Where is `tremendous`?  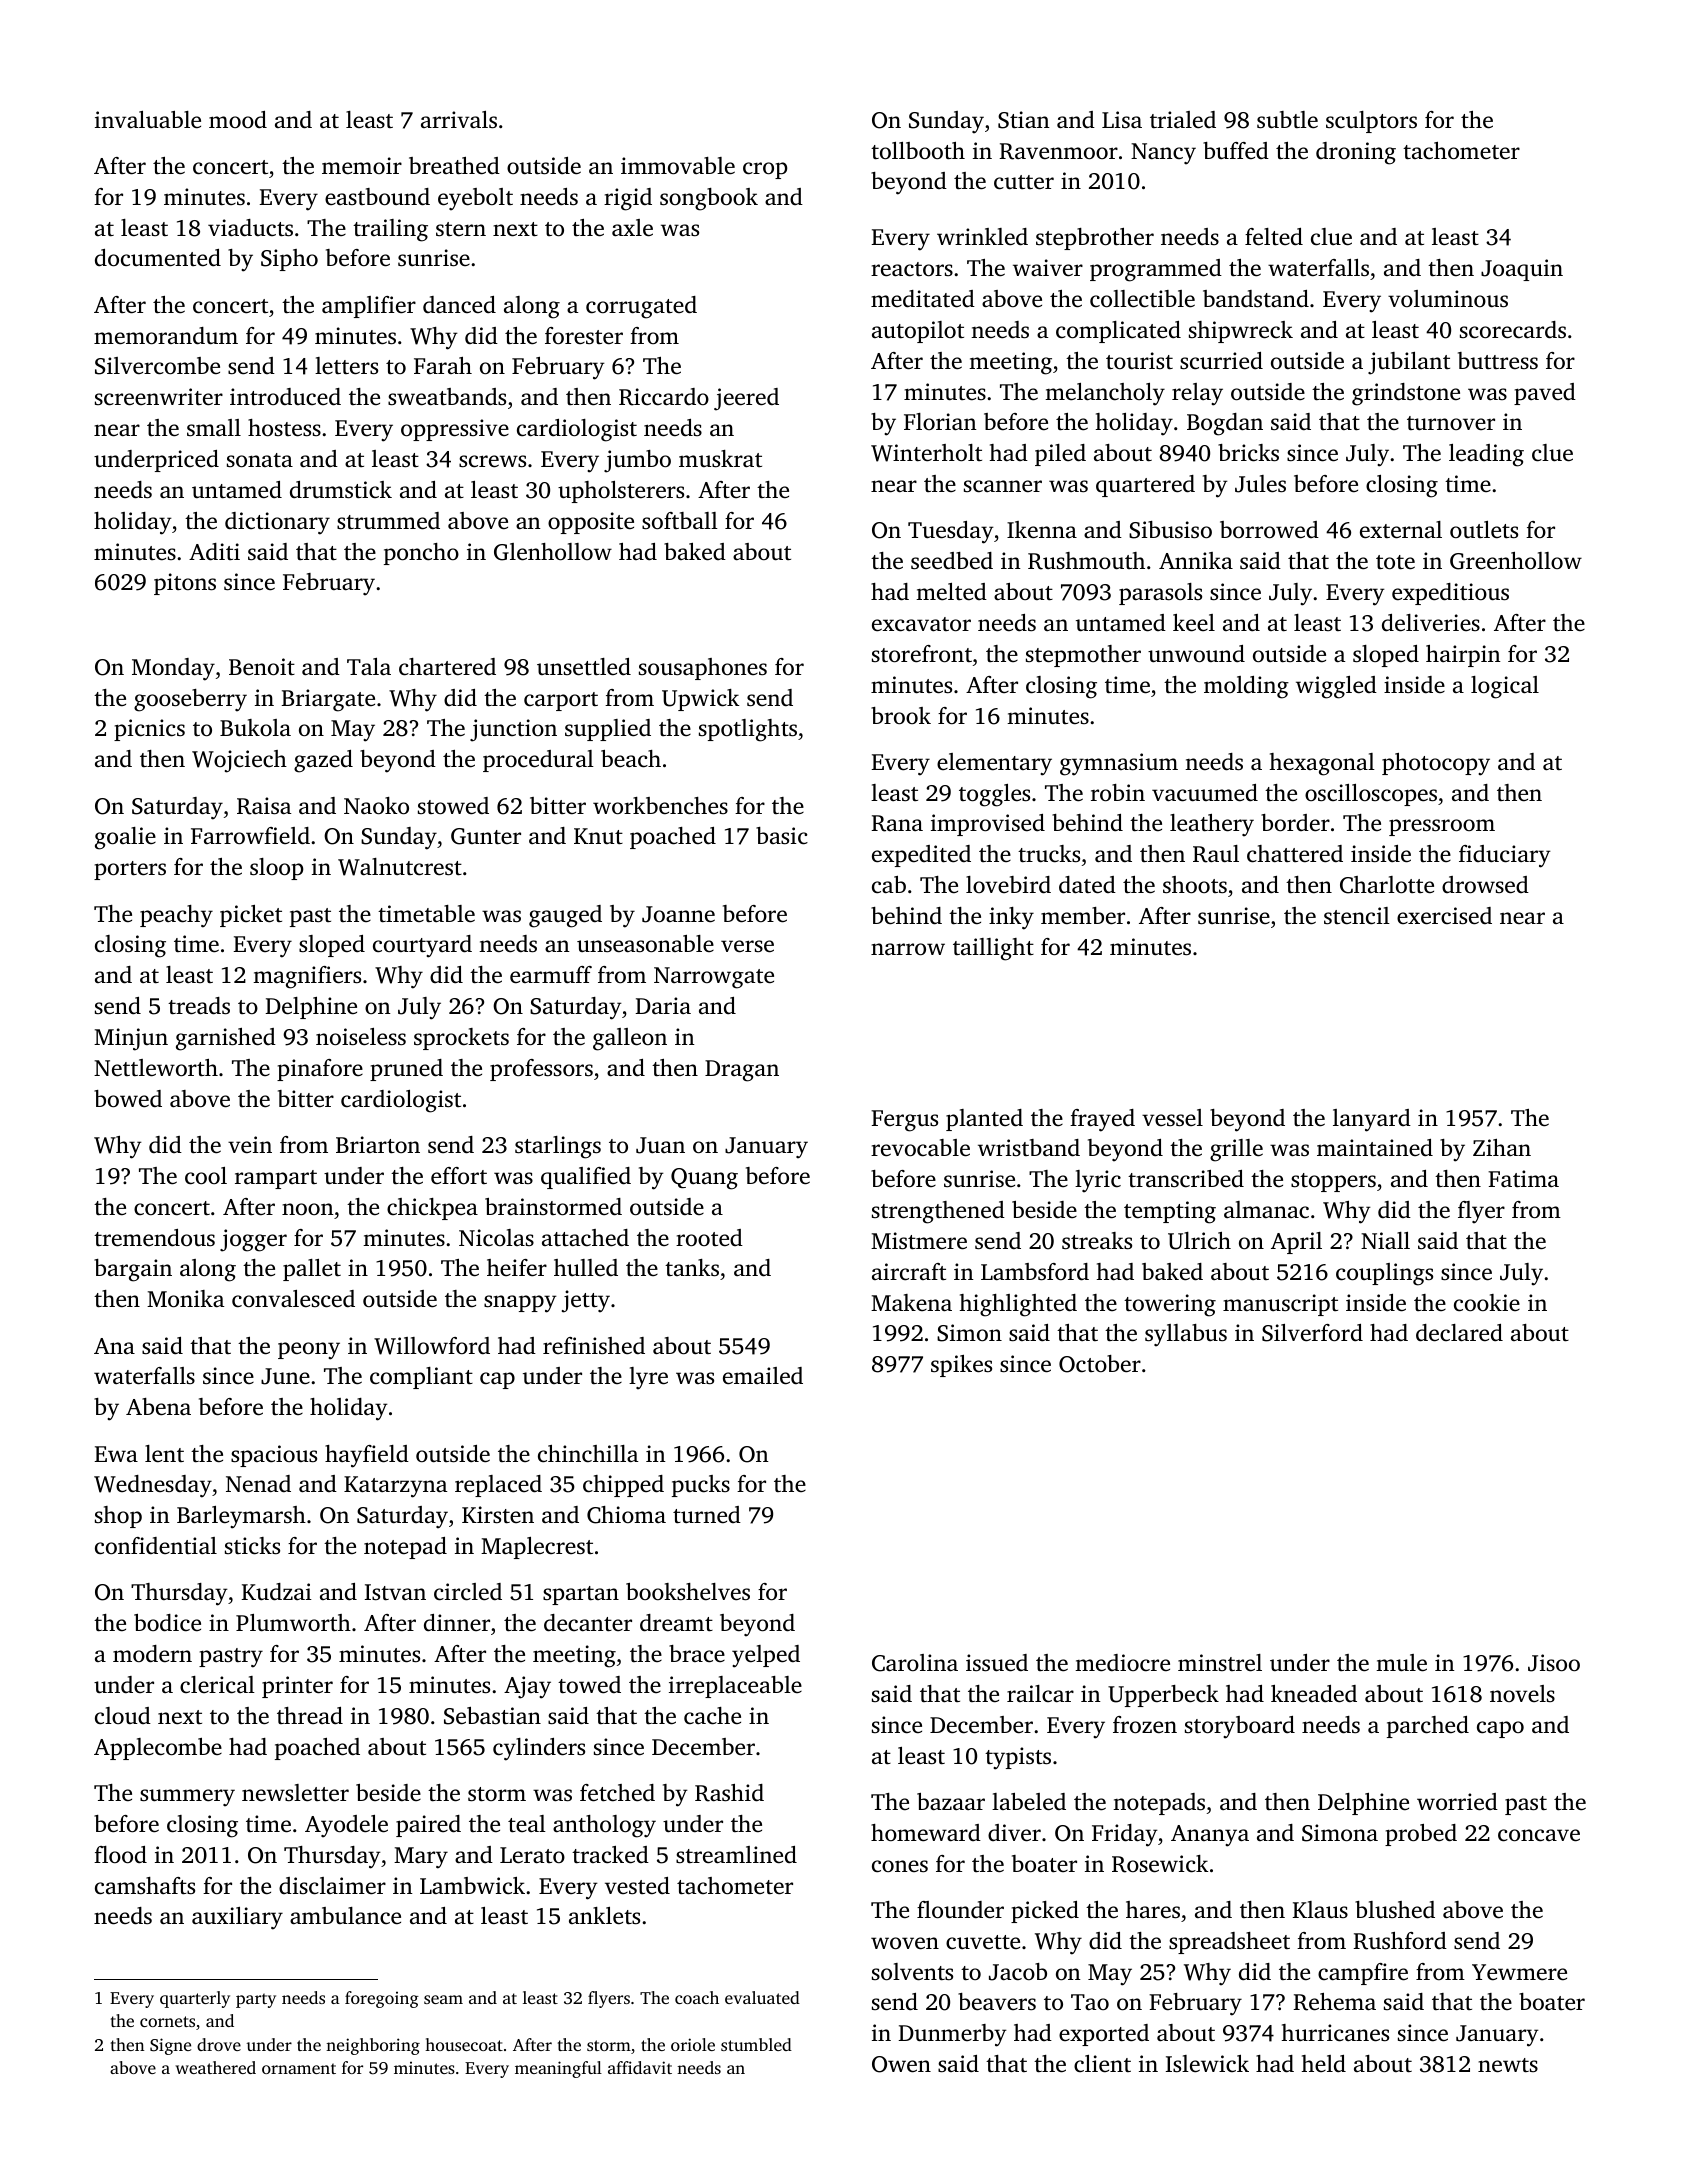
tremendous is located at coordinates (154, 1238).
